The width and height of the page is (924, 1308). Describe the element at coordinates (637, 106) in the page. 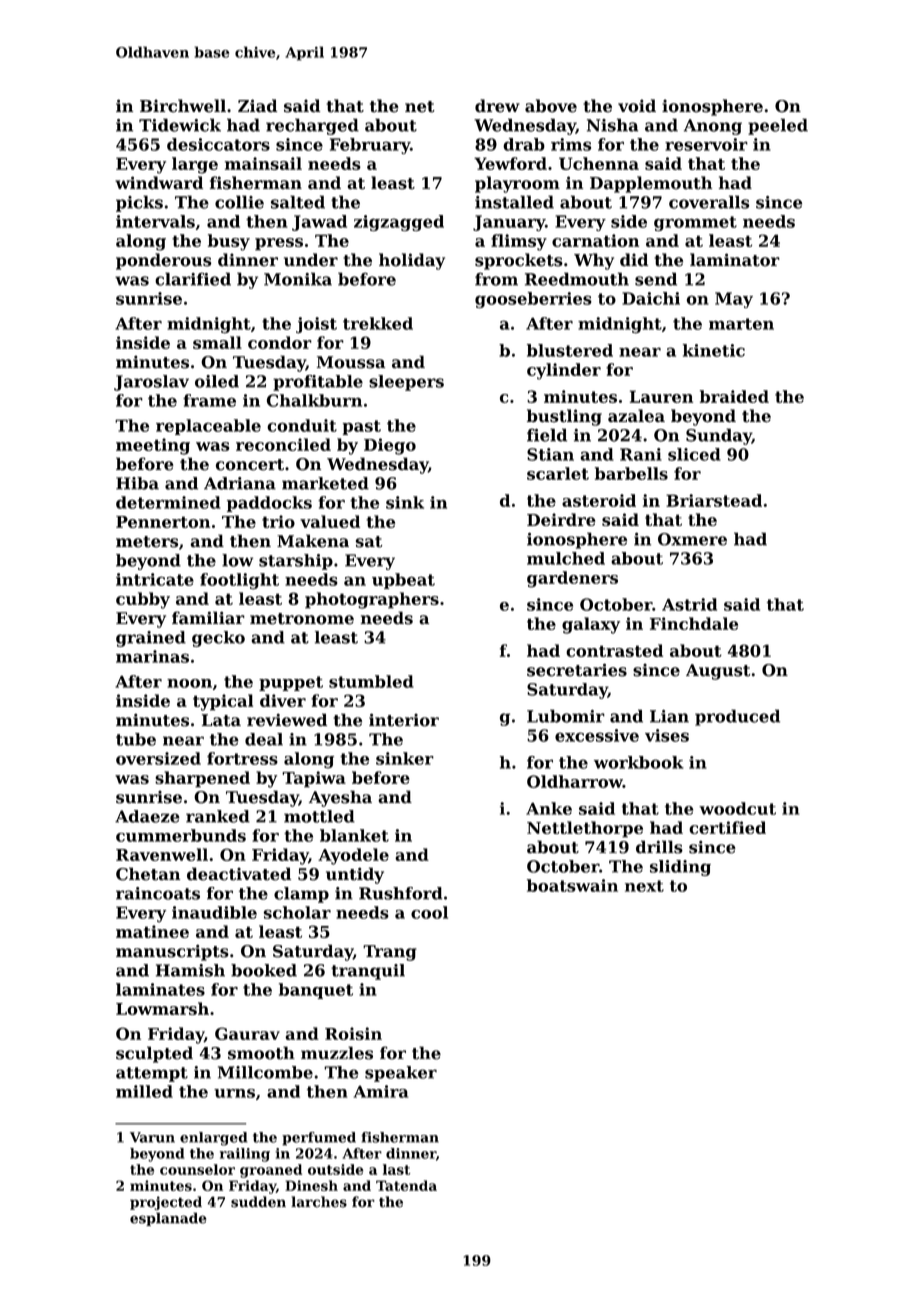

I see `void` at that location.
